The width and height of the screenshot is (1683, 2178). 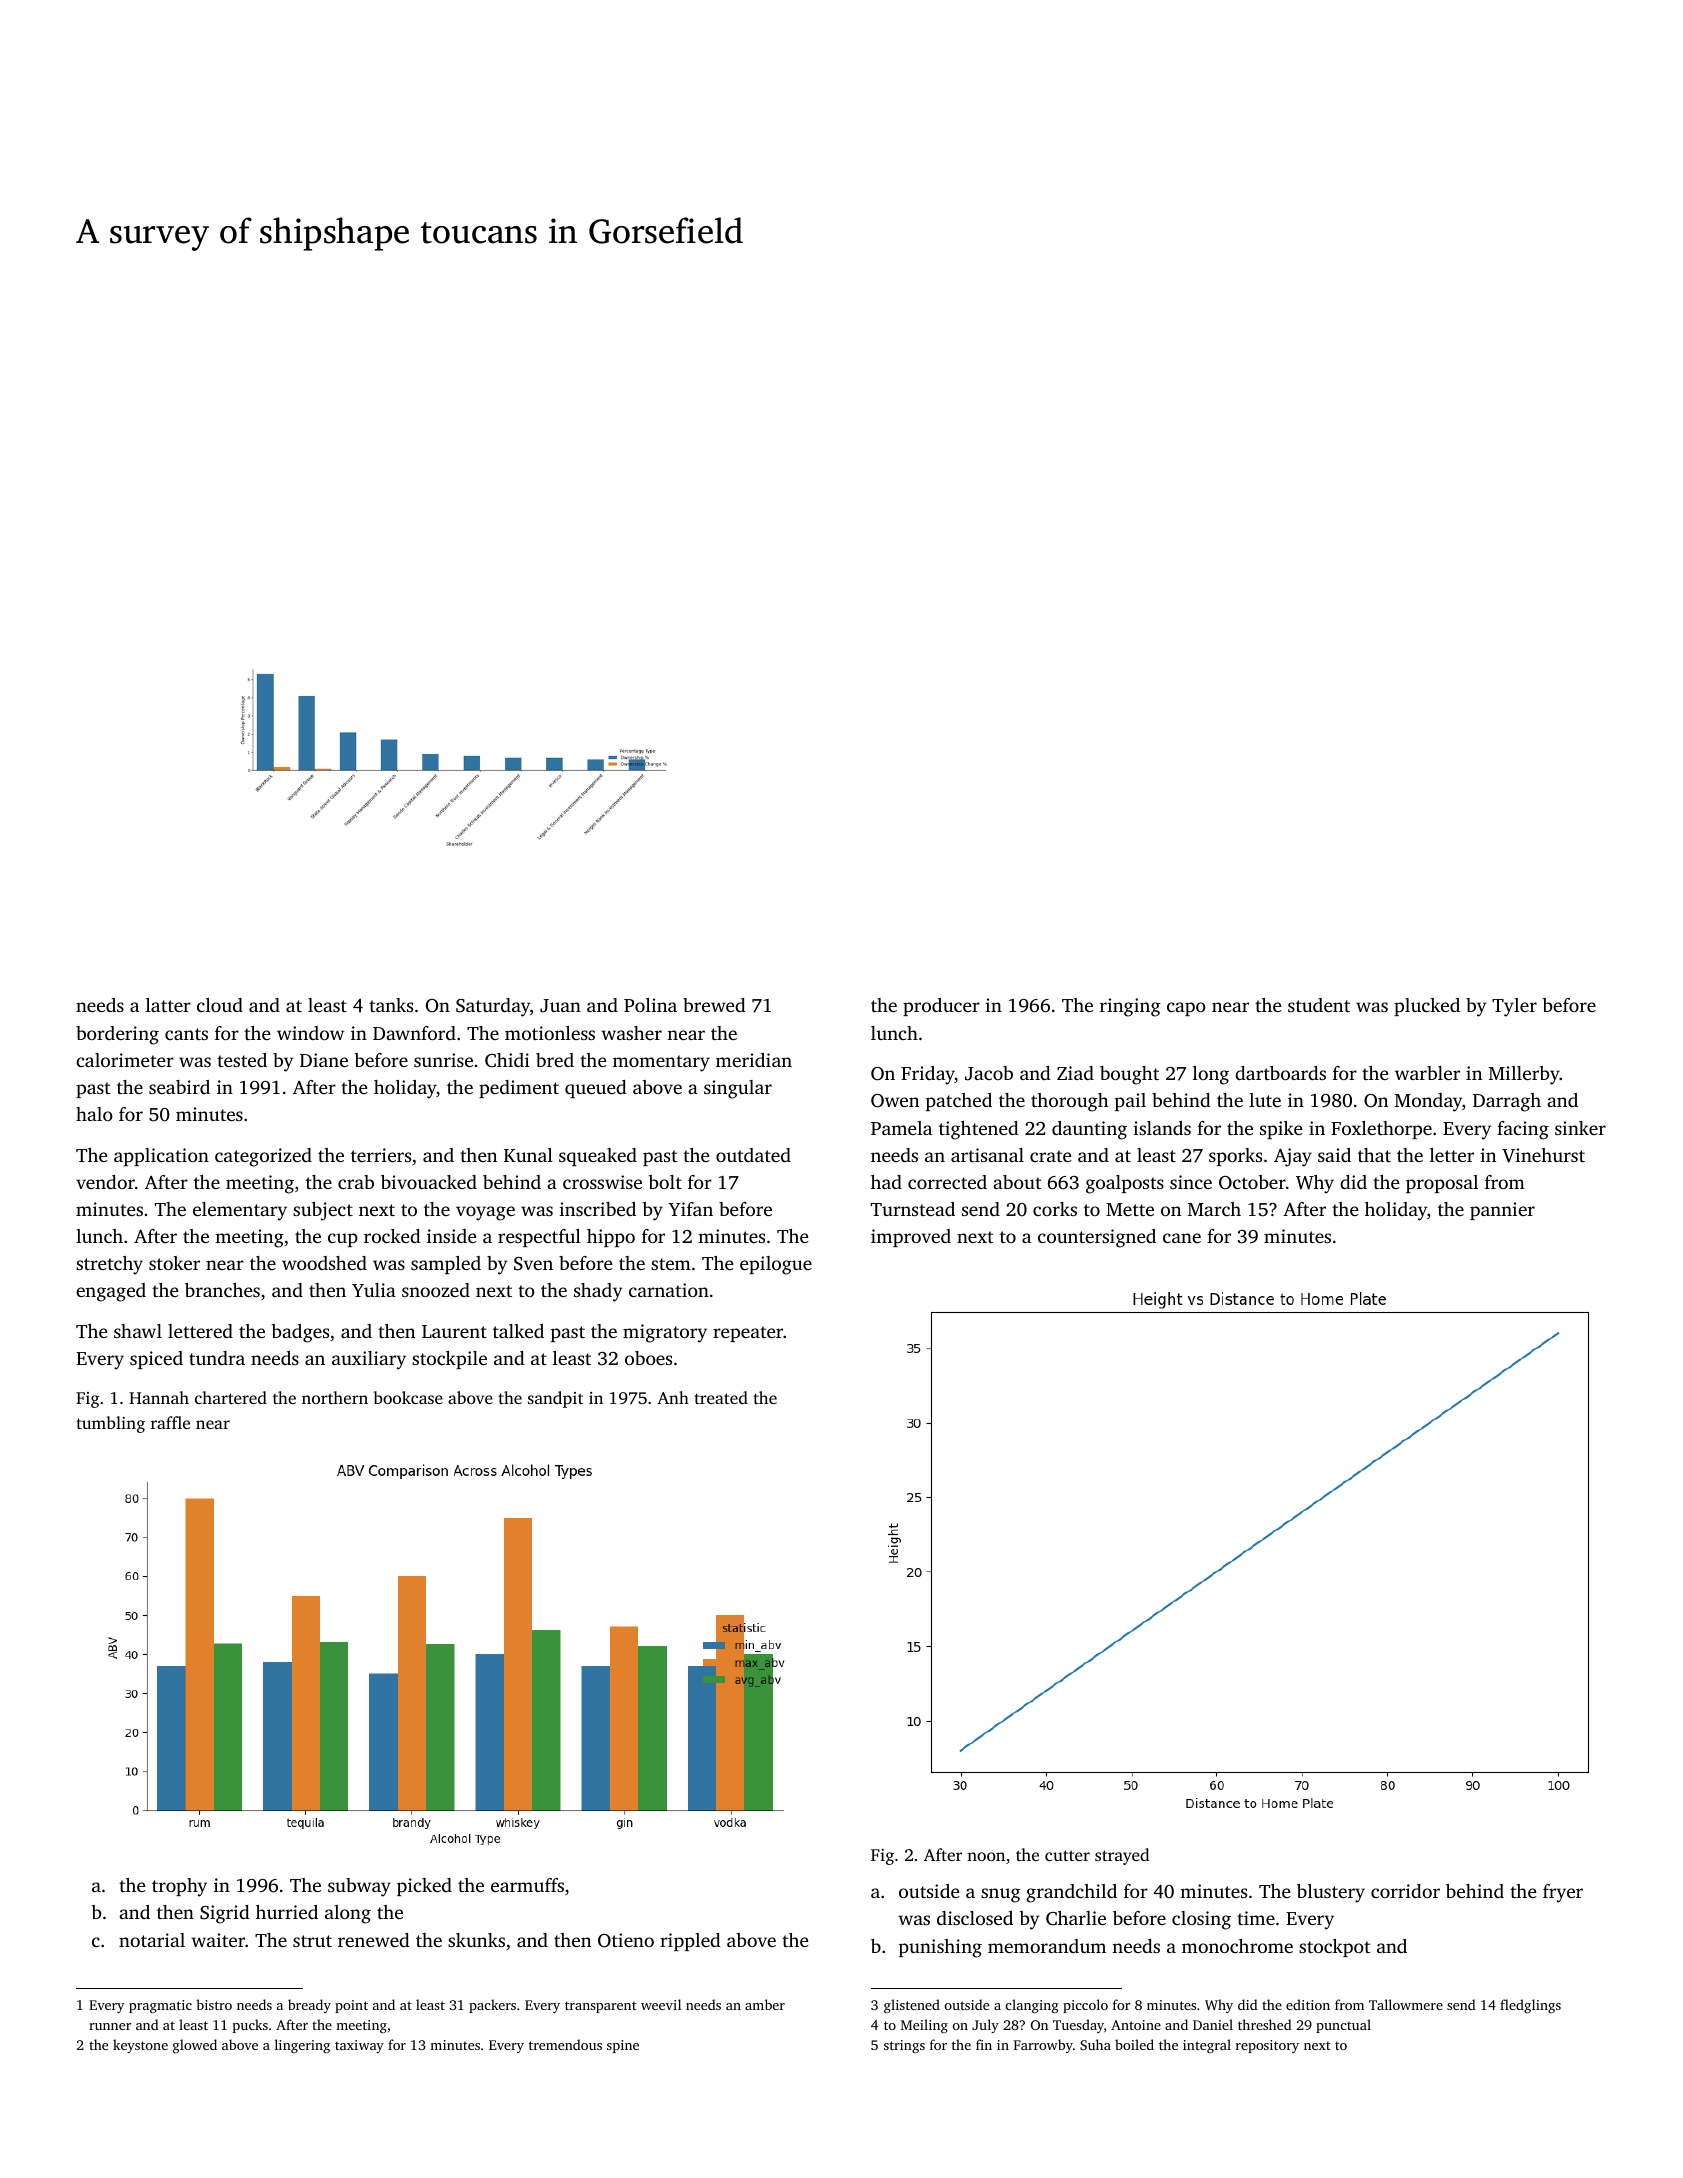 What do you see at coordinates (721, 1397) in the screenshot?
I see `treated` at bounding box center [721, 1397].
